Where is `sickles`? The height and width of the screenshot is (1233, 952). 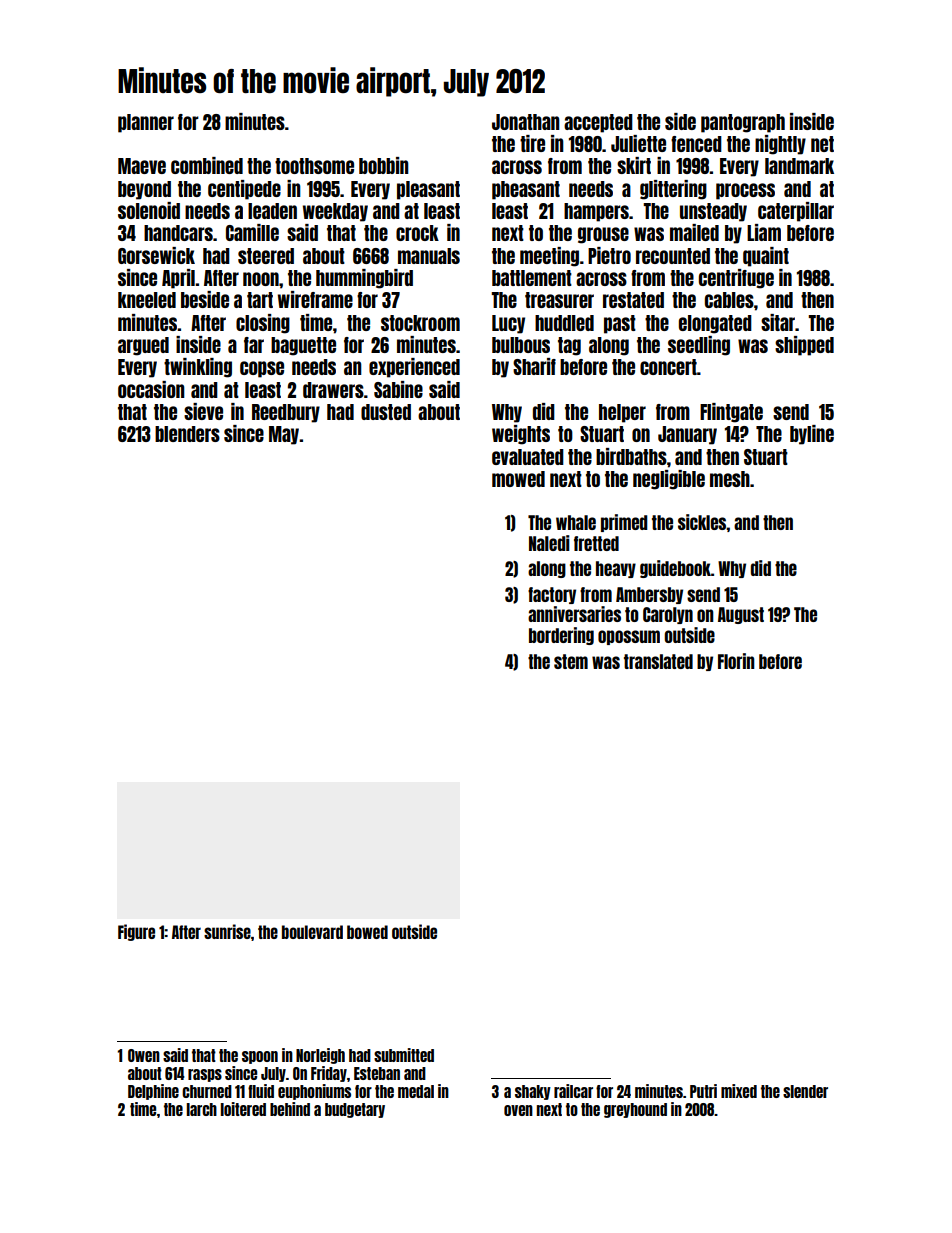
sickles is located at coordinates (702, 522).
